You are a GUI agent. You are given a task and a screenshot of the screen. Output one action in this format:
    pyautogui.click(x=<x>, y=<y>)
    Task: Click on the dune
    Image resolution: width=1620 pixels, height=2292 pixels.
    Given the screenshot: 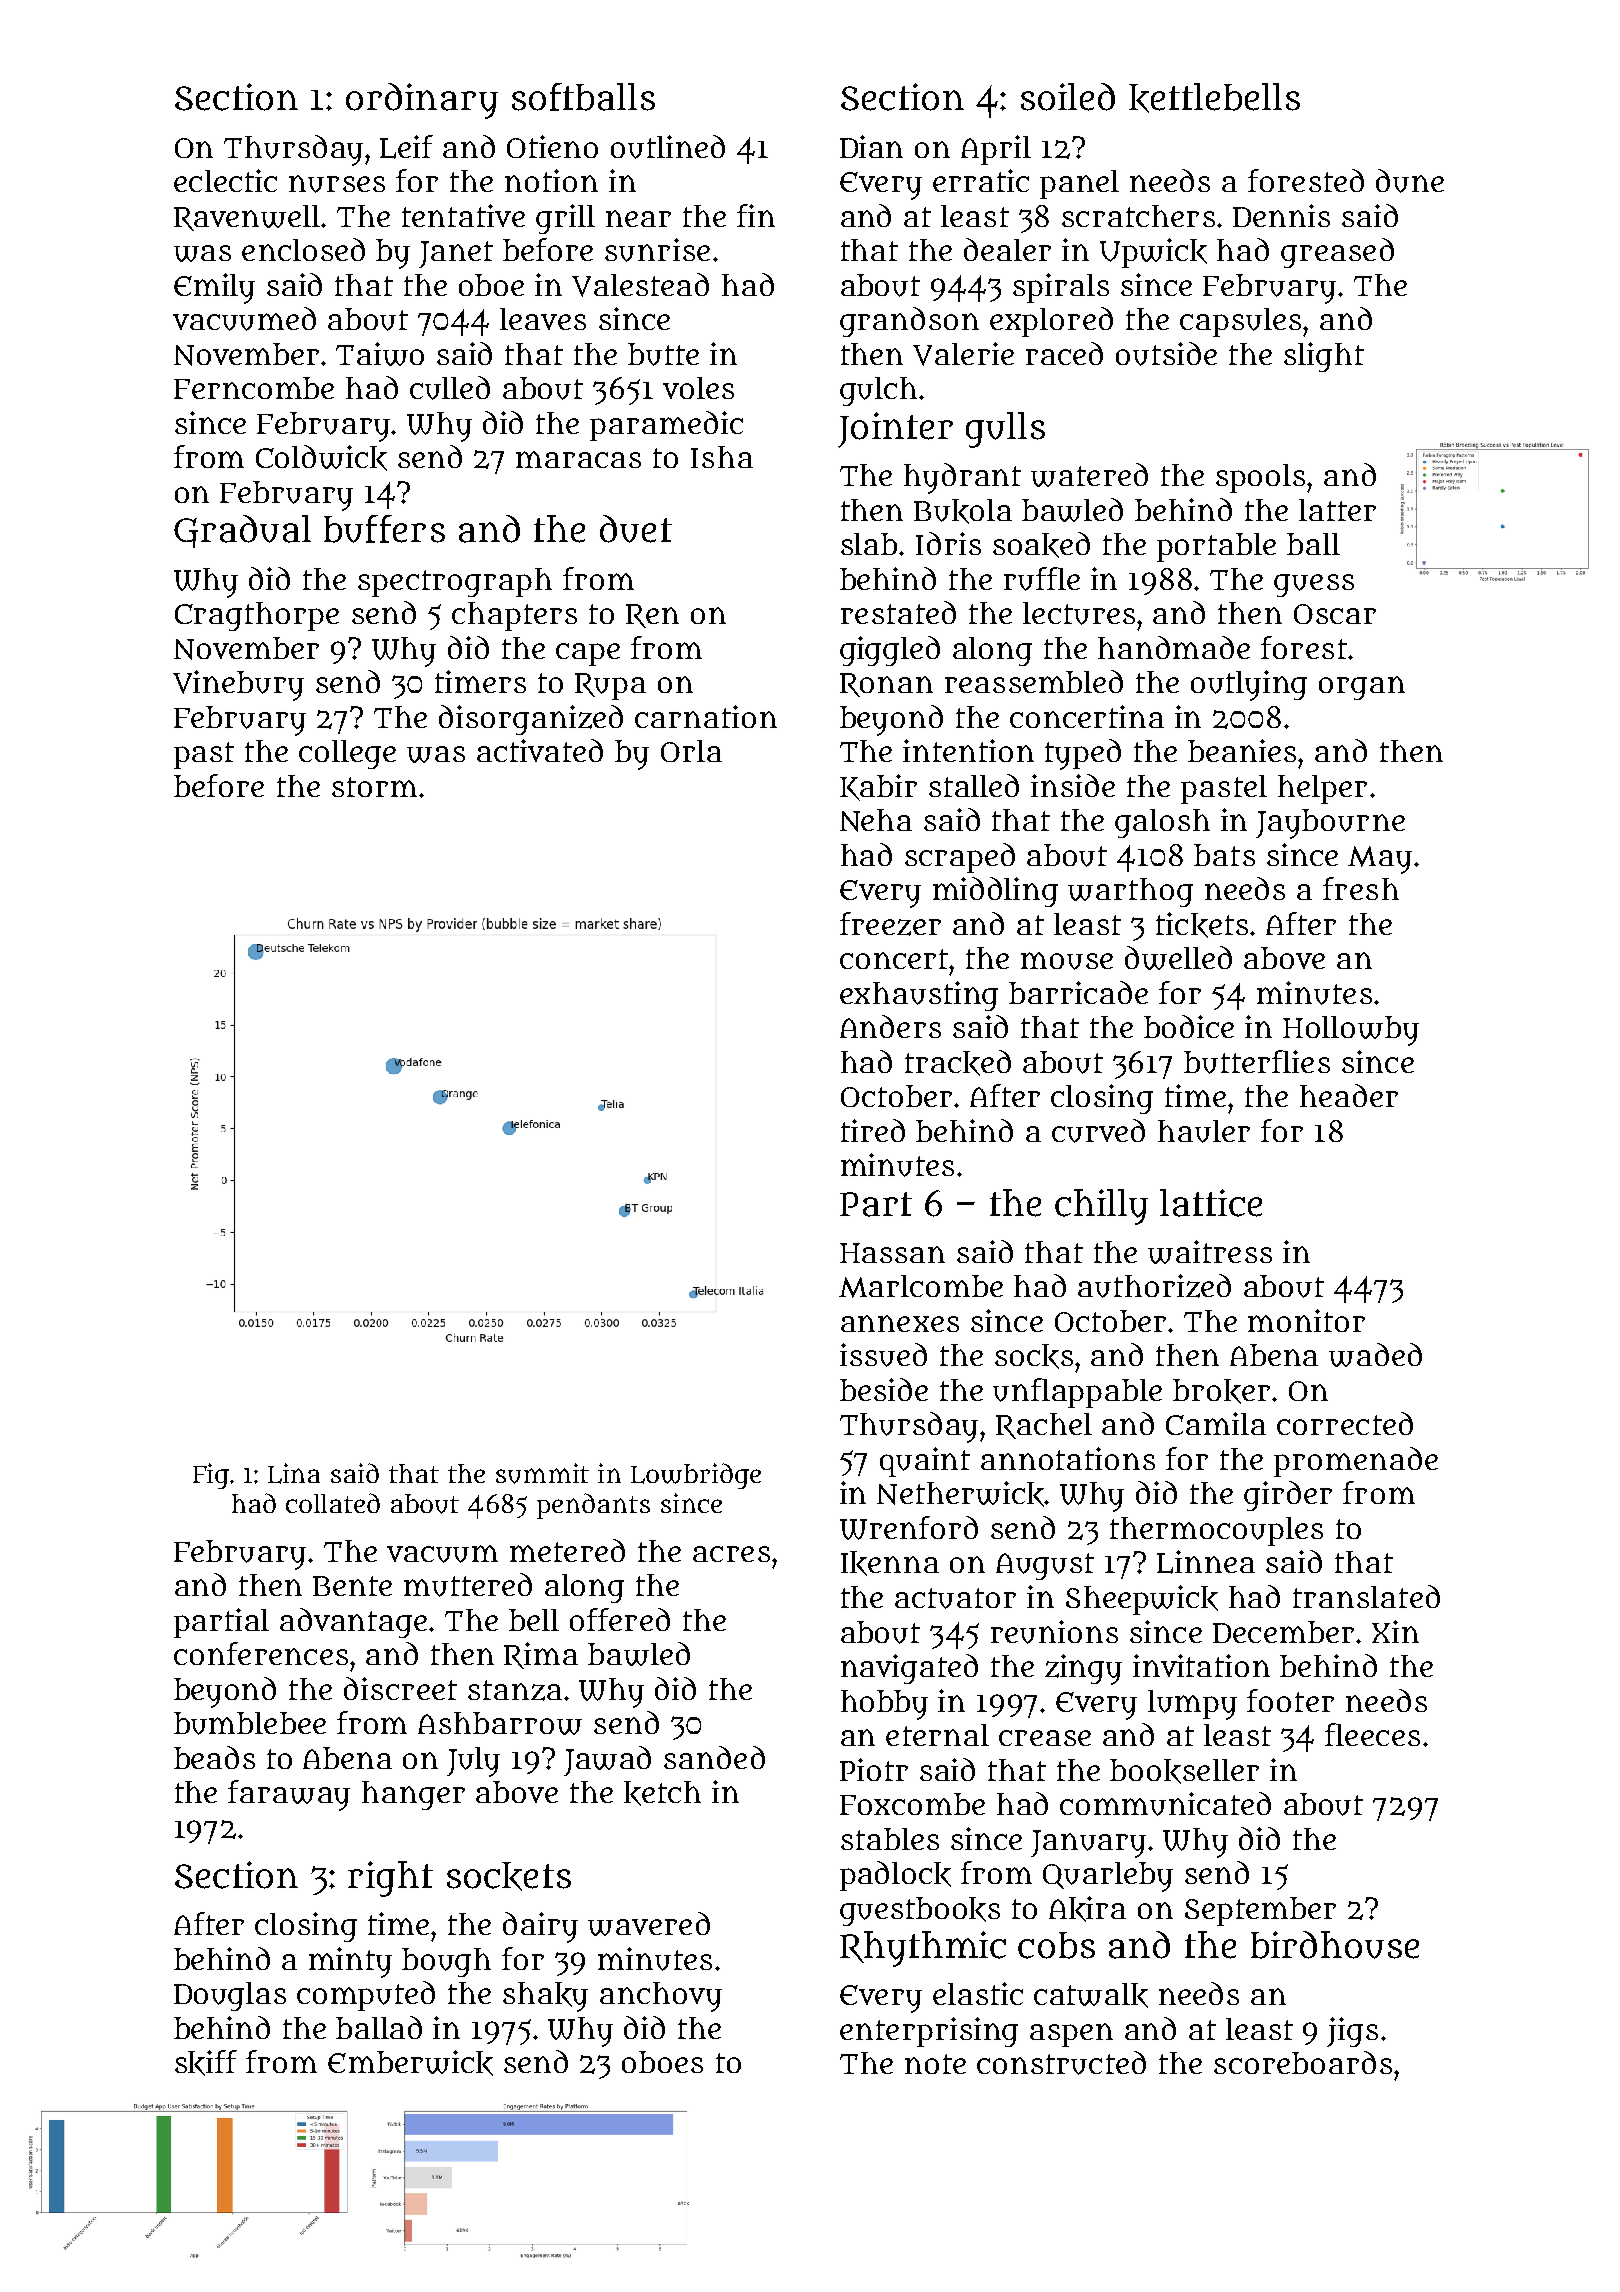 What is the action you would take?
    pyautogui.click(x=1410, y=181)
